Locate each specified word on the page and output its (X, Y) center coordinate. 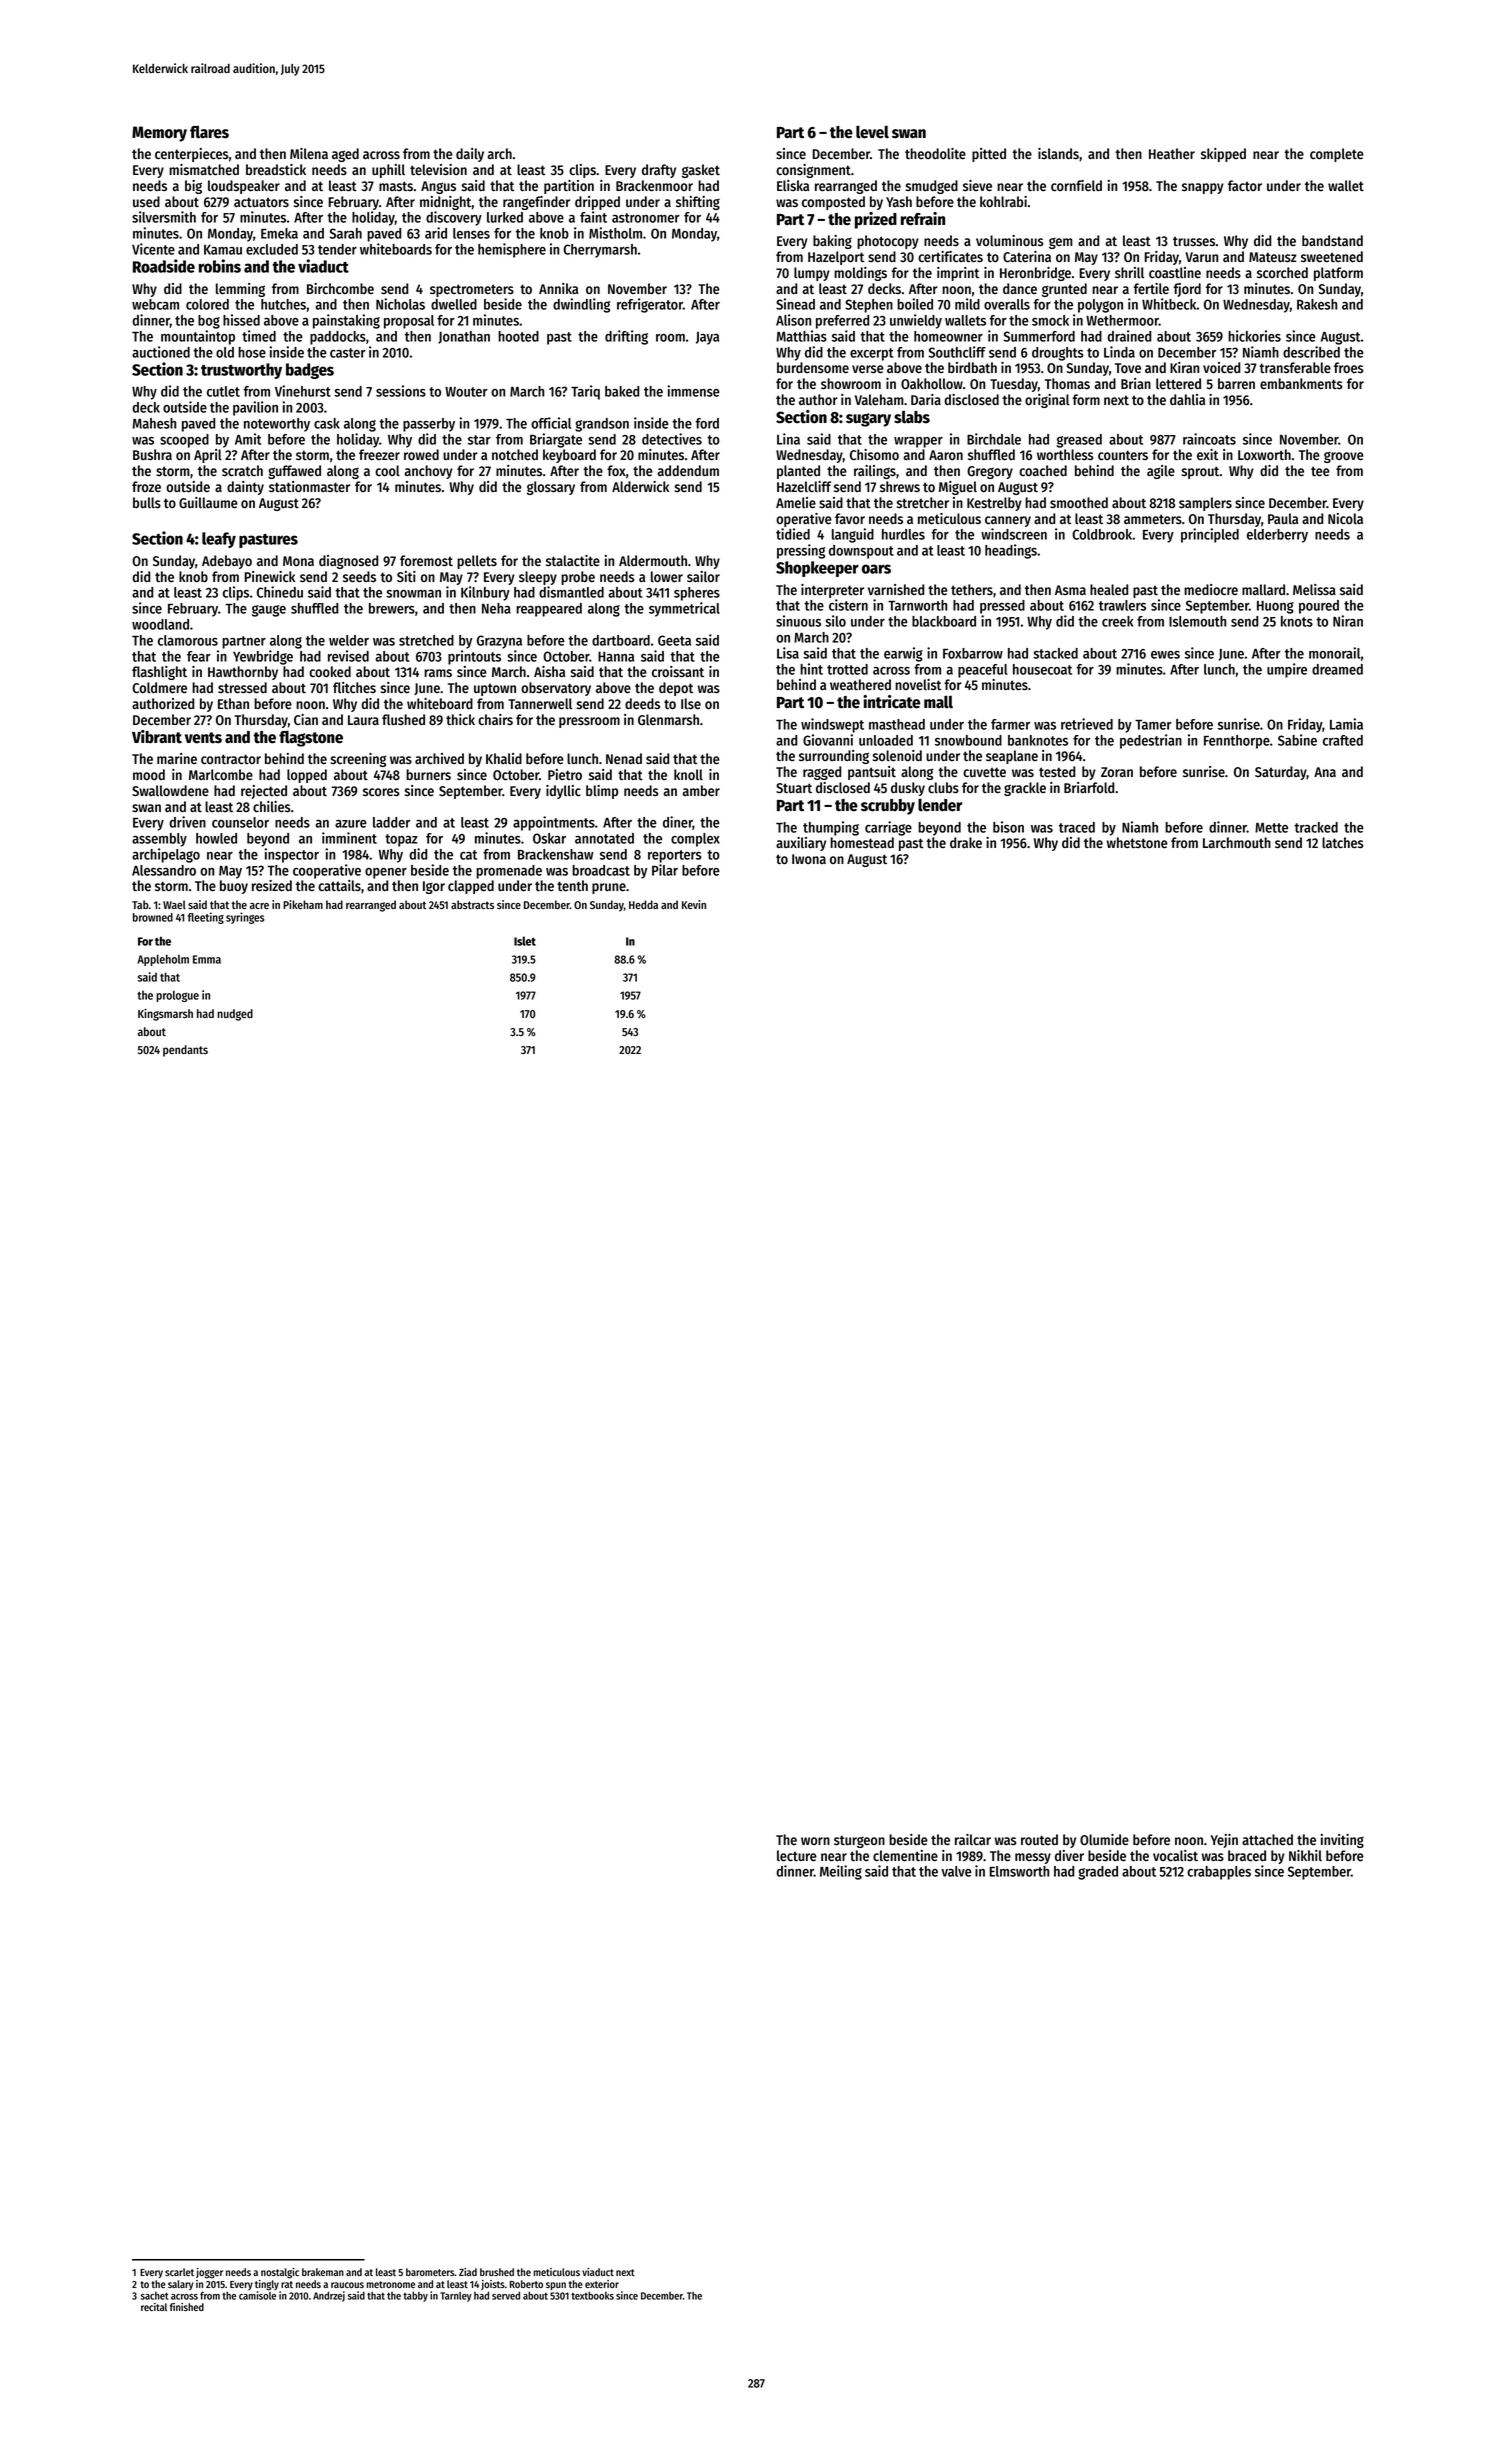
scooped (184, 441)
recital (154, 2307)
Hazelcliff (804, 486)
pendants (185, 1051)
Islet (525, 941)
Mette (1271, 828)
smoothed (1079, 503)
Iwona (809, 859)
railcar (973, 1839)
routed (1039, 1840)
